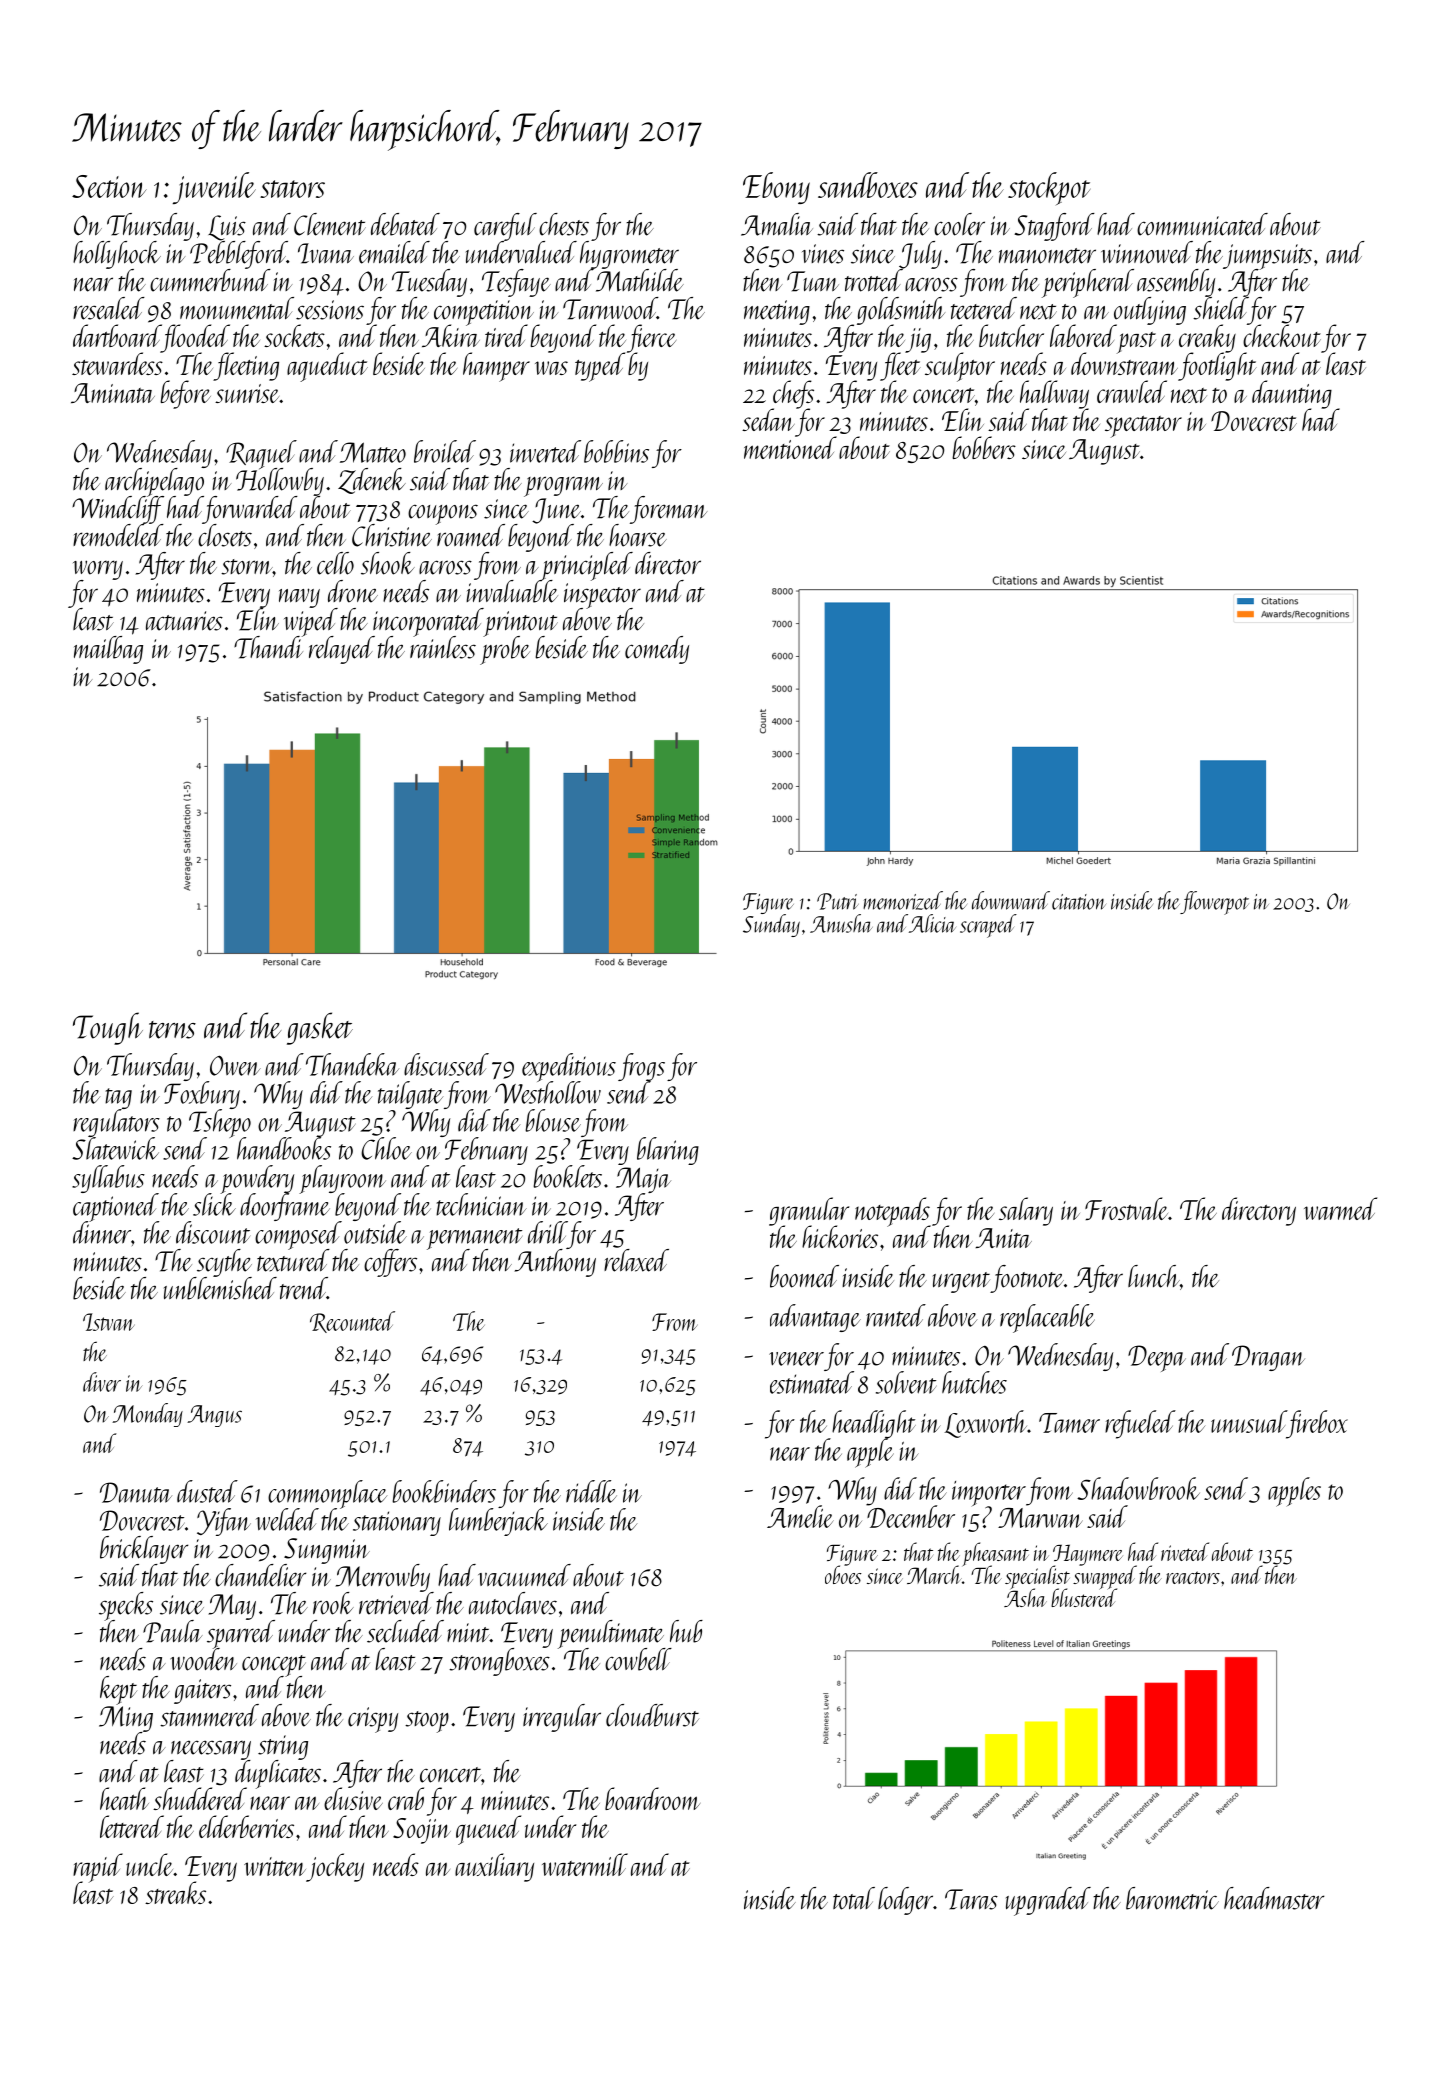  I want to click on streaks, so click(175, 1892).
